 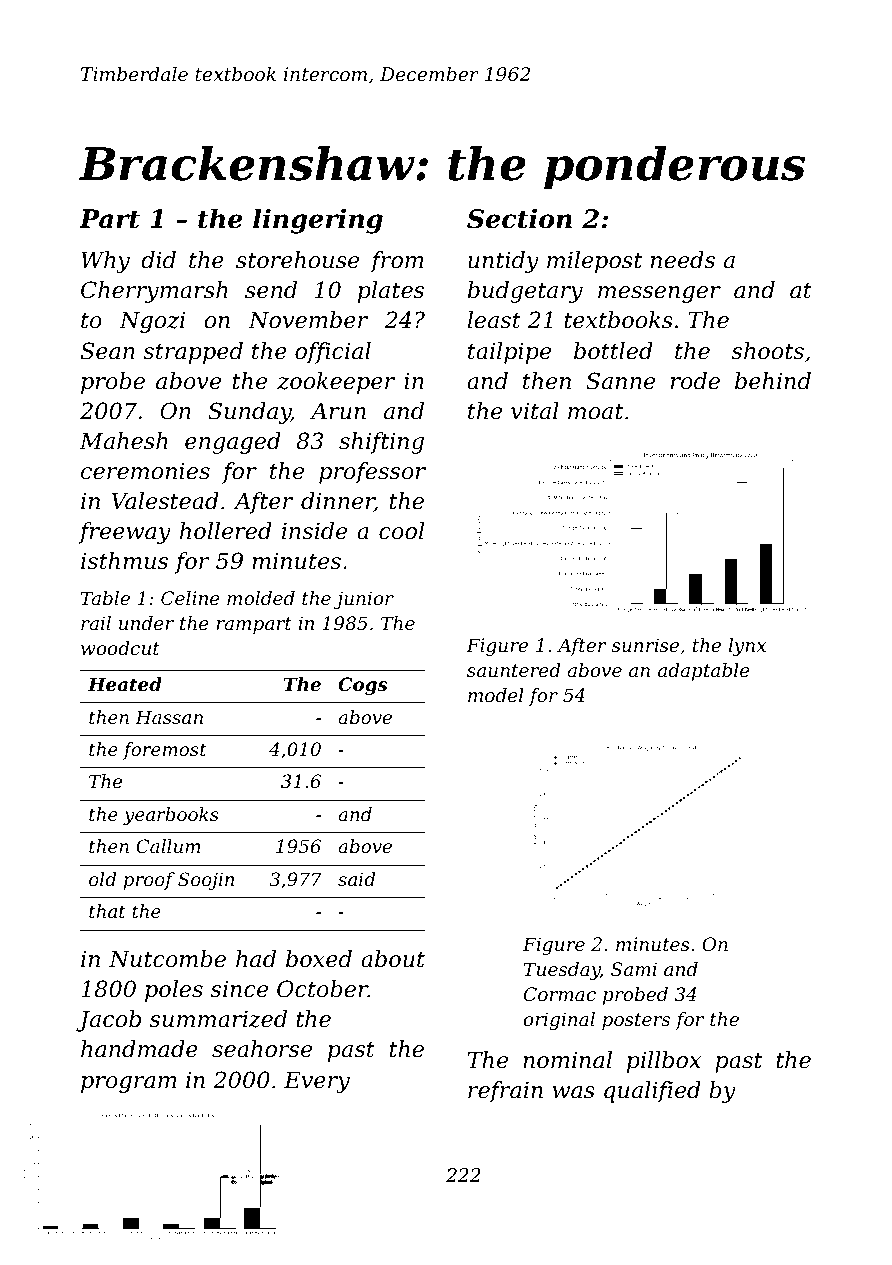 What do you see at coordinates (652, 1092) in the screenshot?
I see `qualified` at bounding box center [652, 1092].
